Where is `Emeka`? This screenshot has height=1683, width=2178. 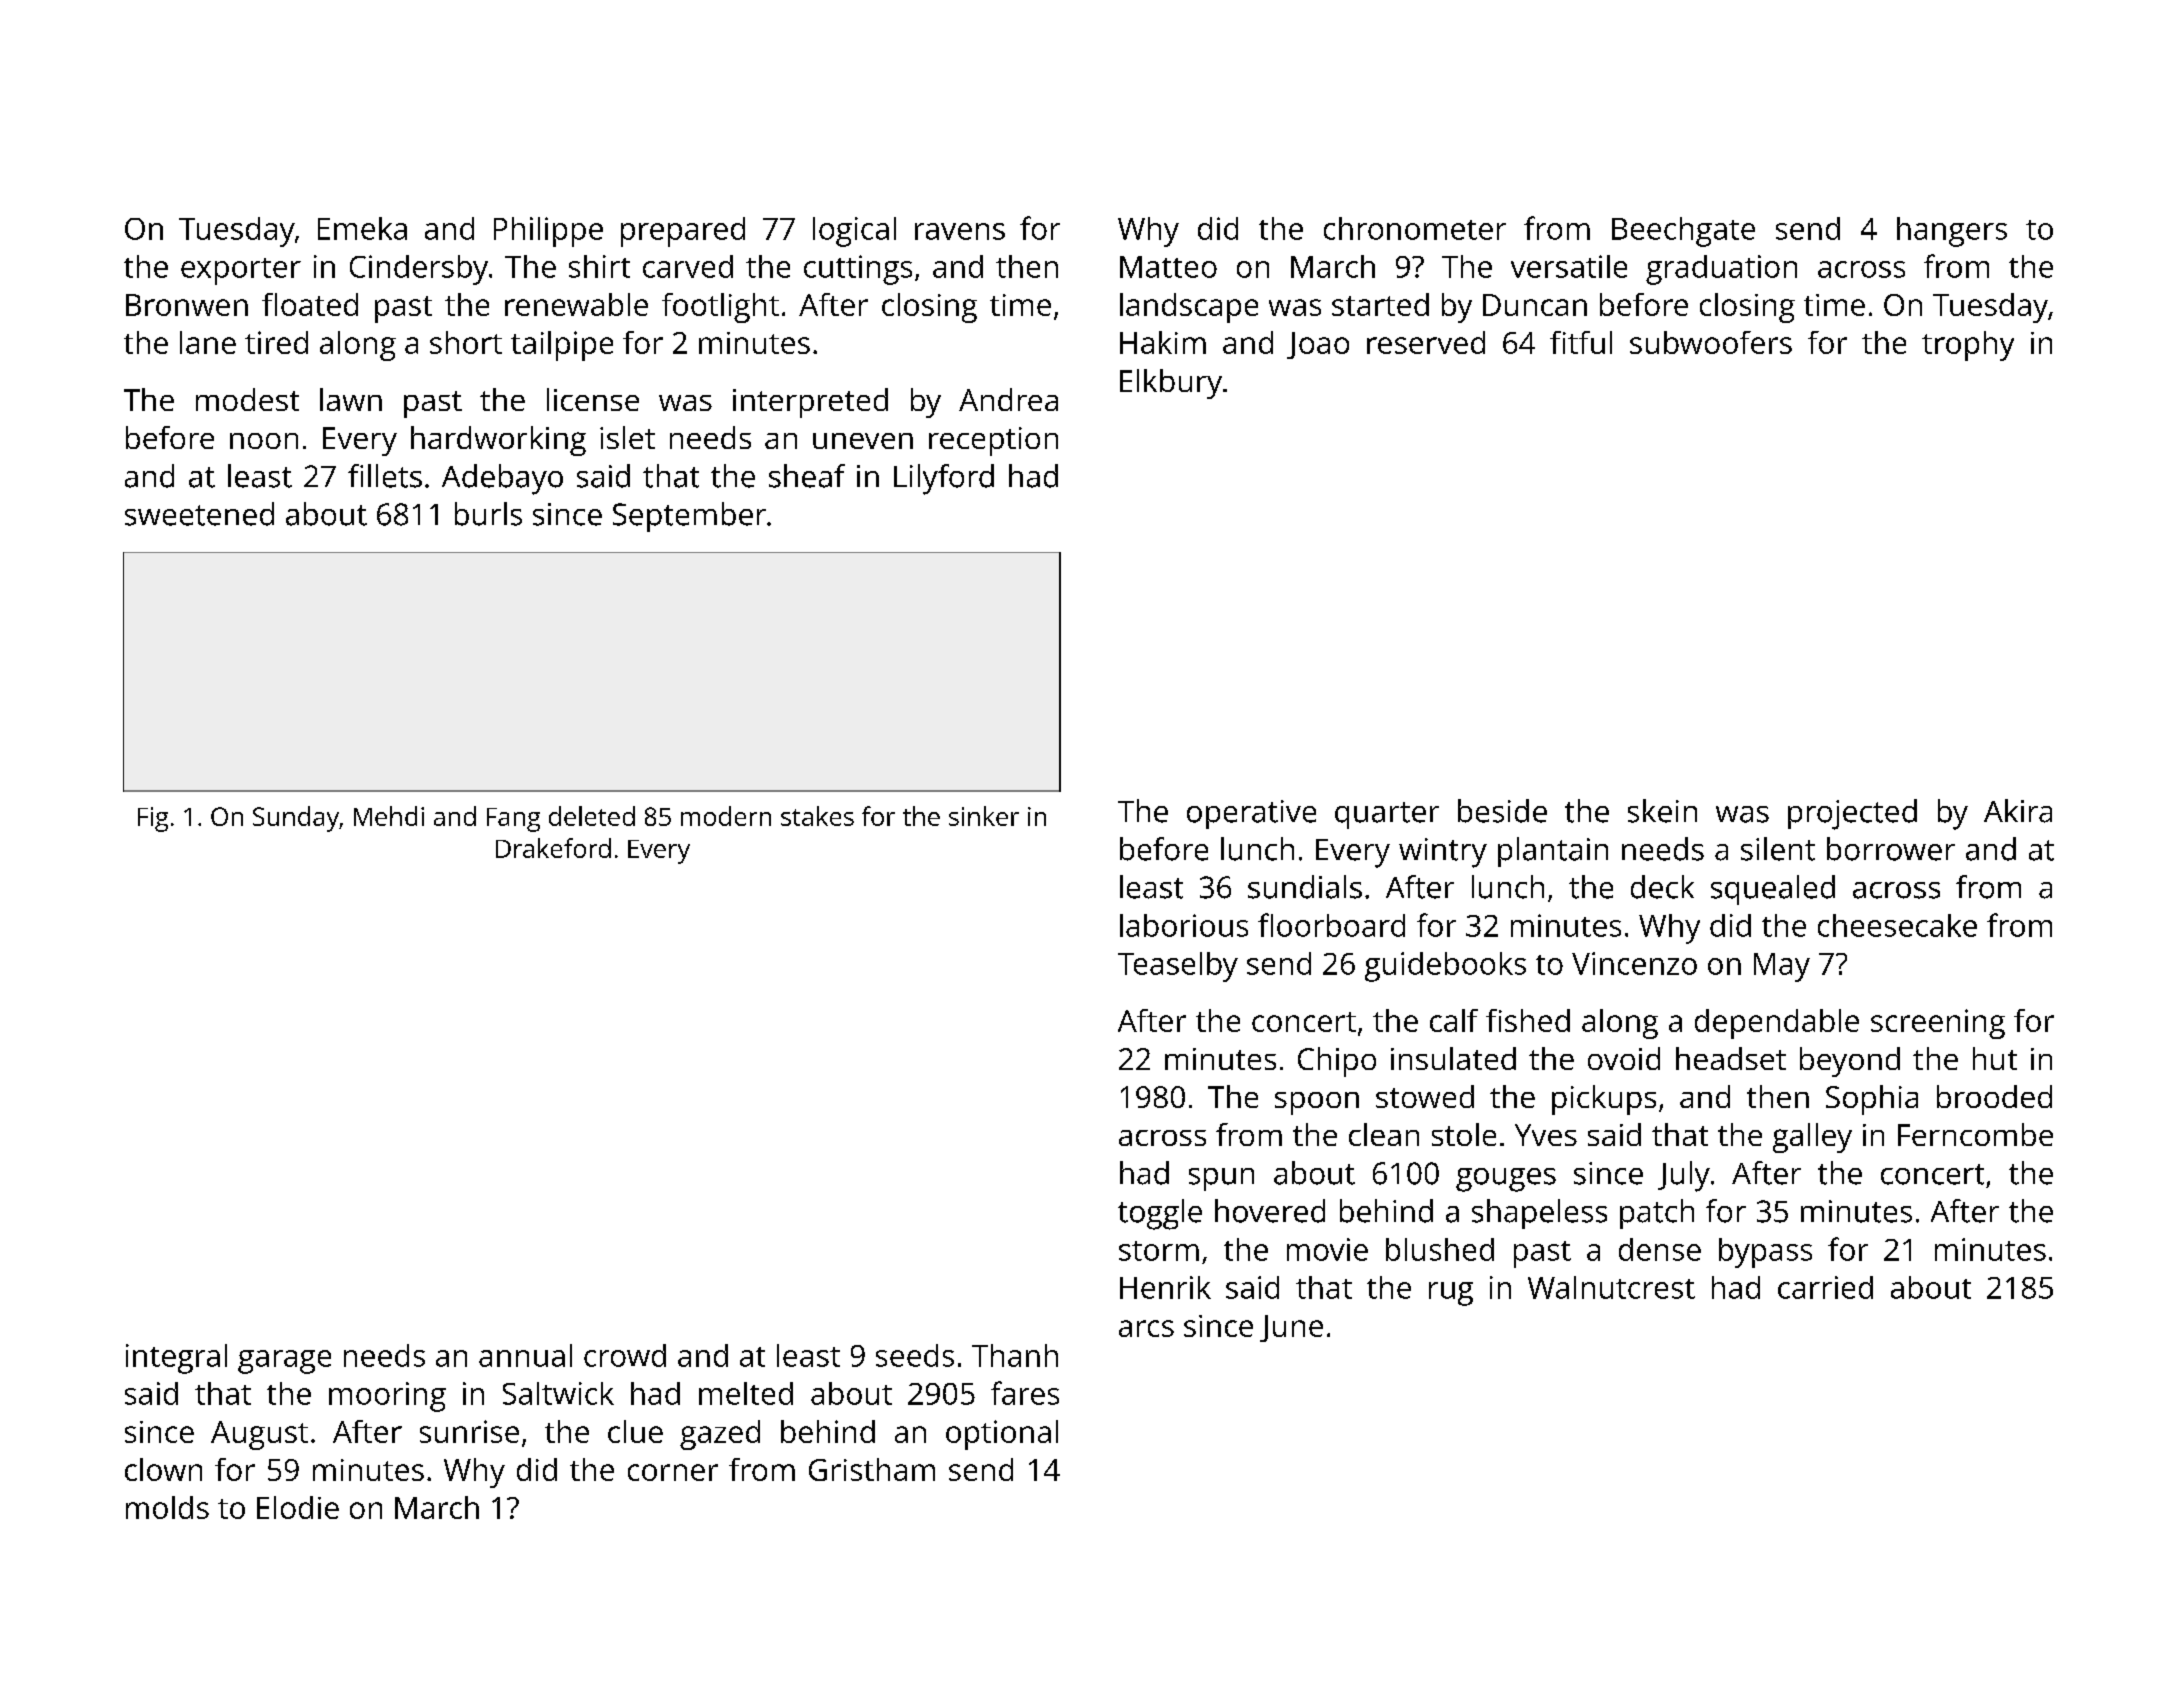
Emeka is located at coordinates (362, 228).
